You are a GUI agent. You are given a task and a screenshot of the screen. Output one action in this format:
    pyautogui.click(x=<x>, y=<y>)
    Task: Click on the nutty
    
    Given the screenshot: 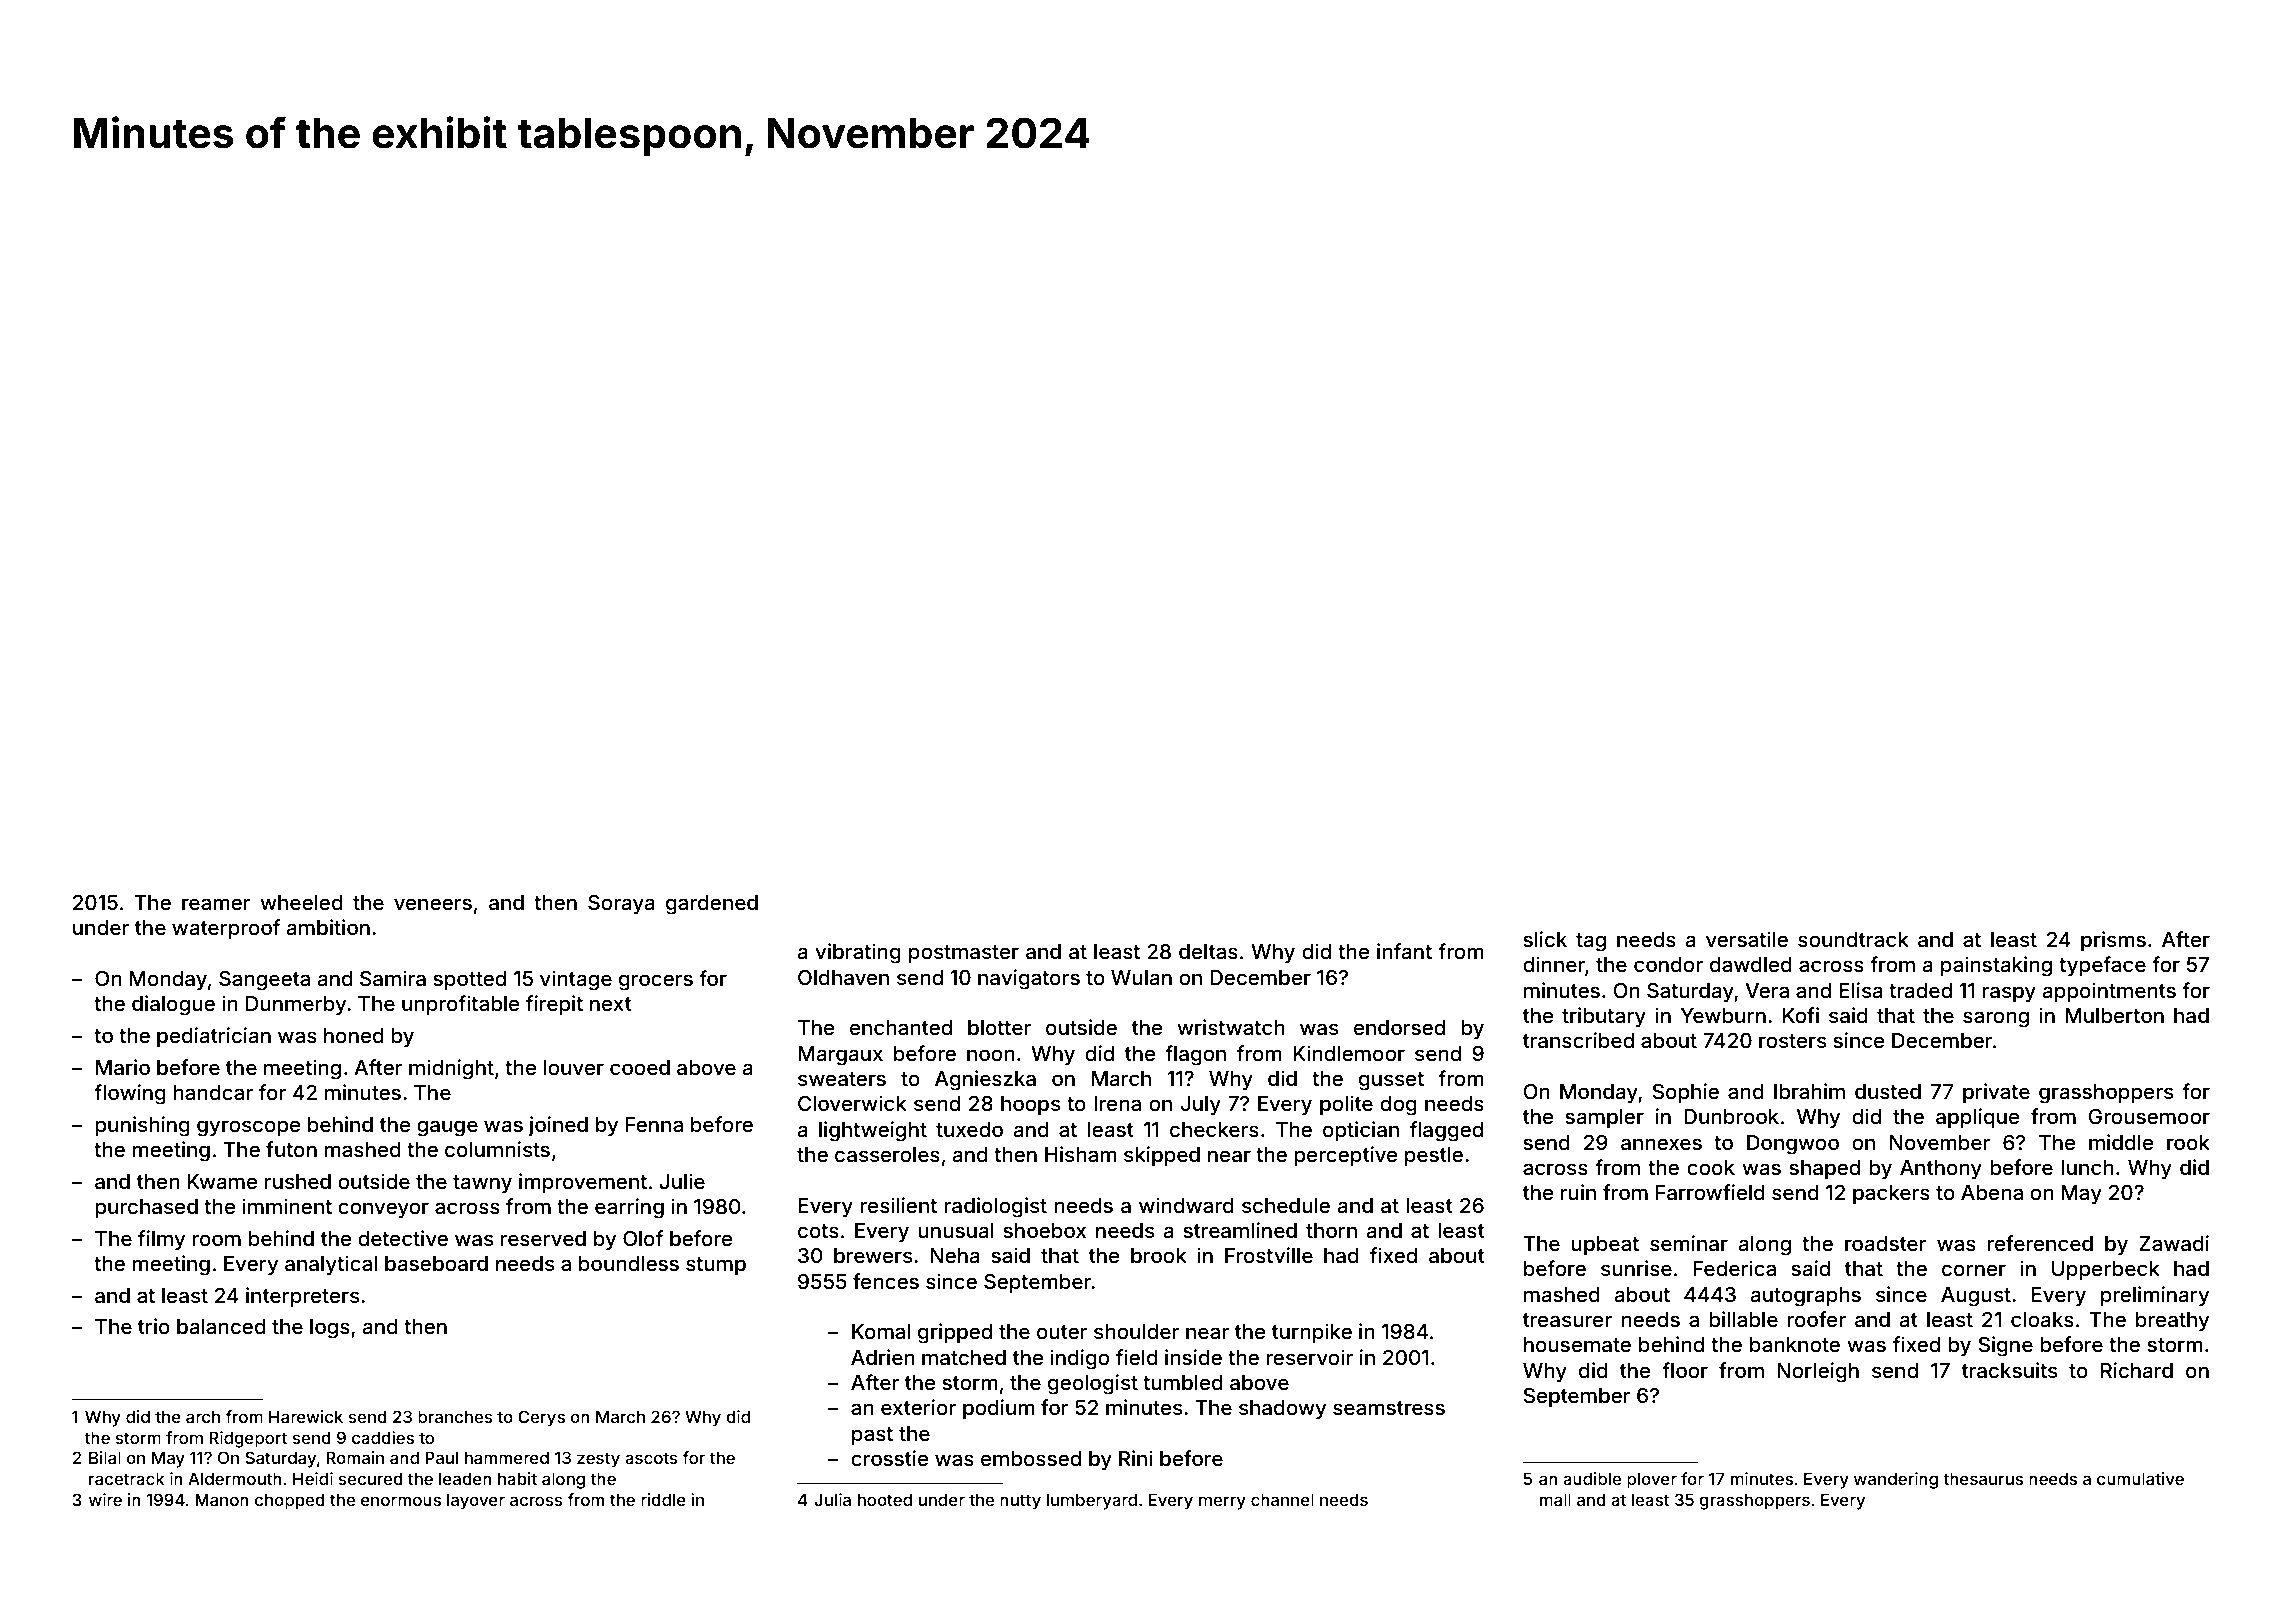 What is the action you would take?
    pyautogui.click(x=1020, y=1502)
